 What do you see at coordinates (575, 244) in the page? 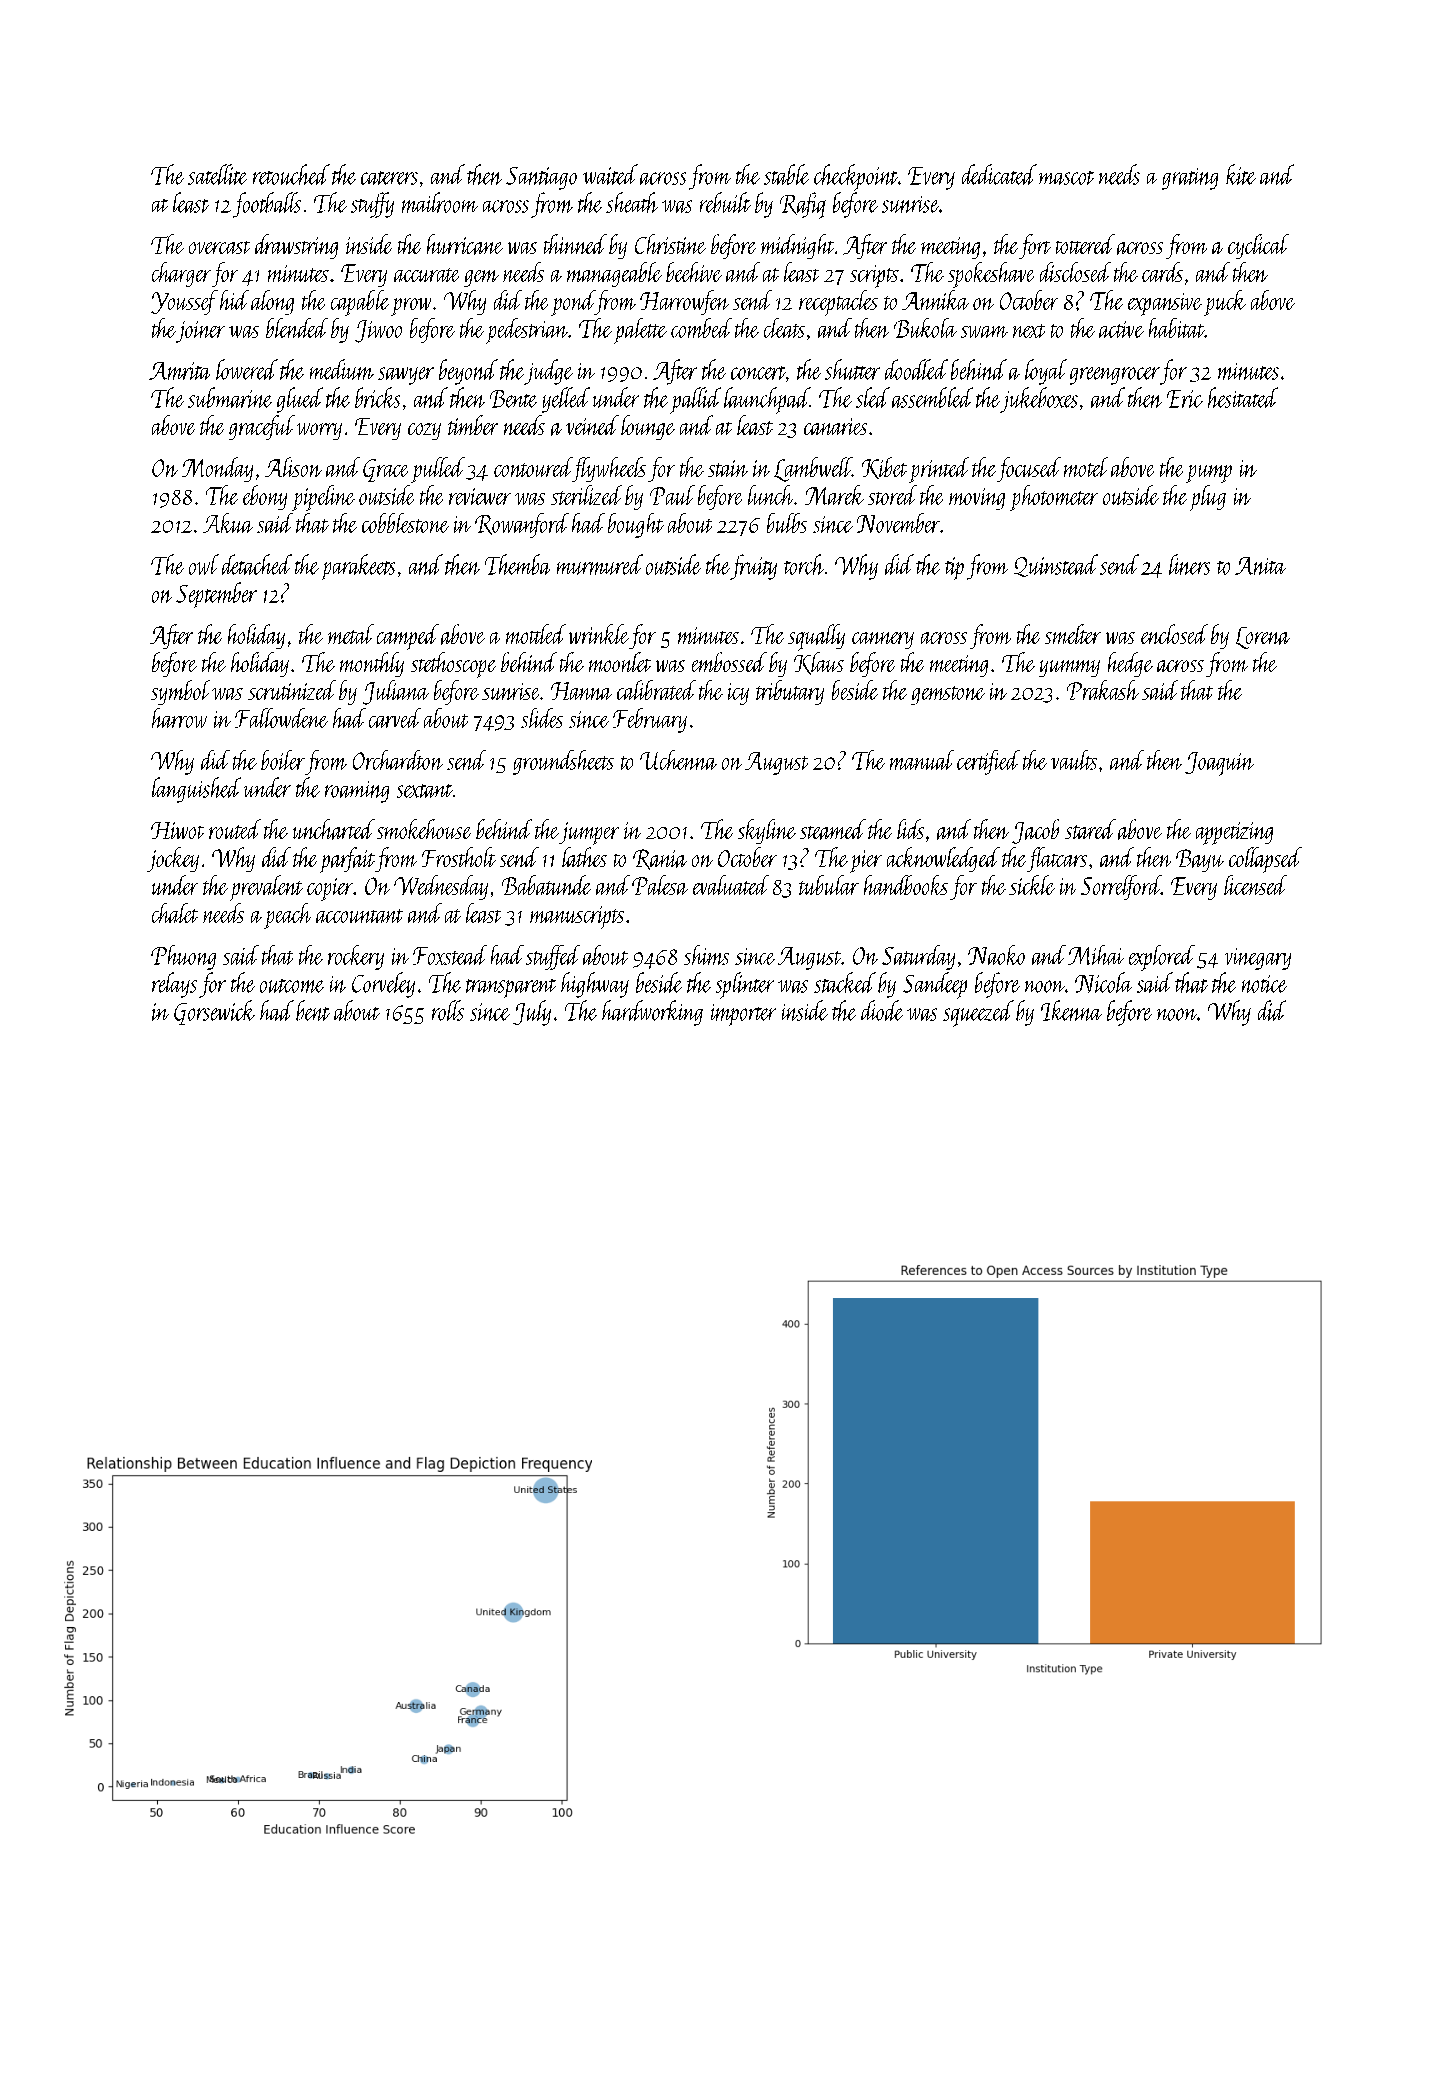
I see `thinned` at bounding box center [575, 244].
